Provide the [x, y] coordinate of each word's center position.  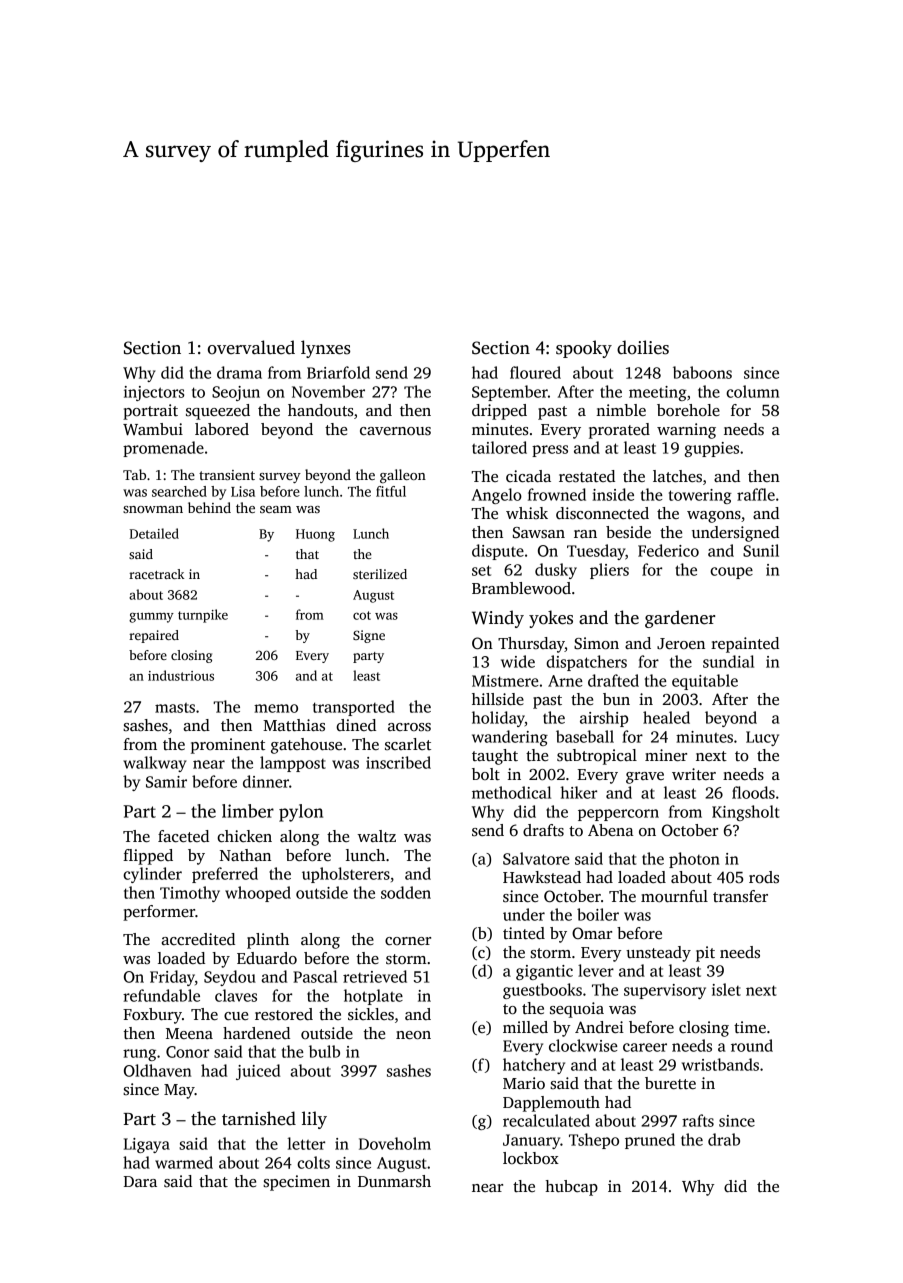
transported [354, 708]
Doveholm [395, 1143]
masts [175, 708]
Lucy [762, 738]
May [179, 1091]
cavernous [395, 431]
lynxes [325, 349]
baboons [702, 372]
